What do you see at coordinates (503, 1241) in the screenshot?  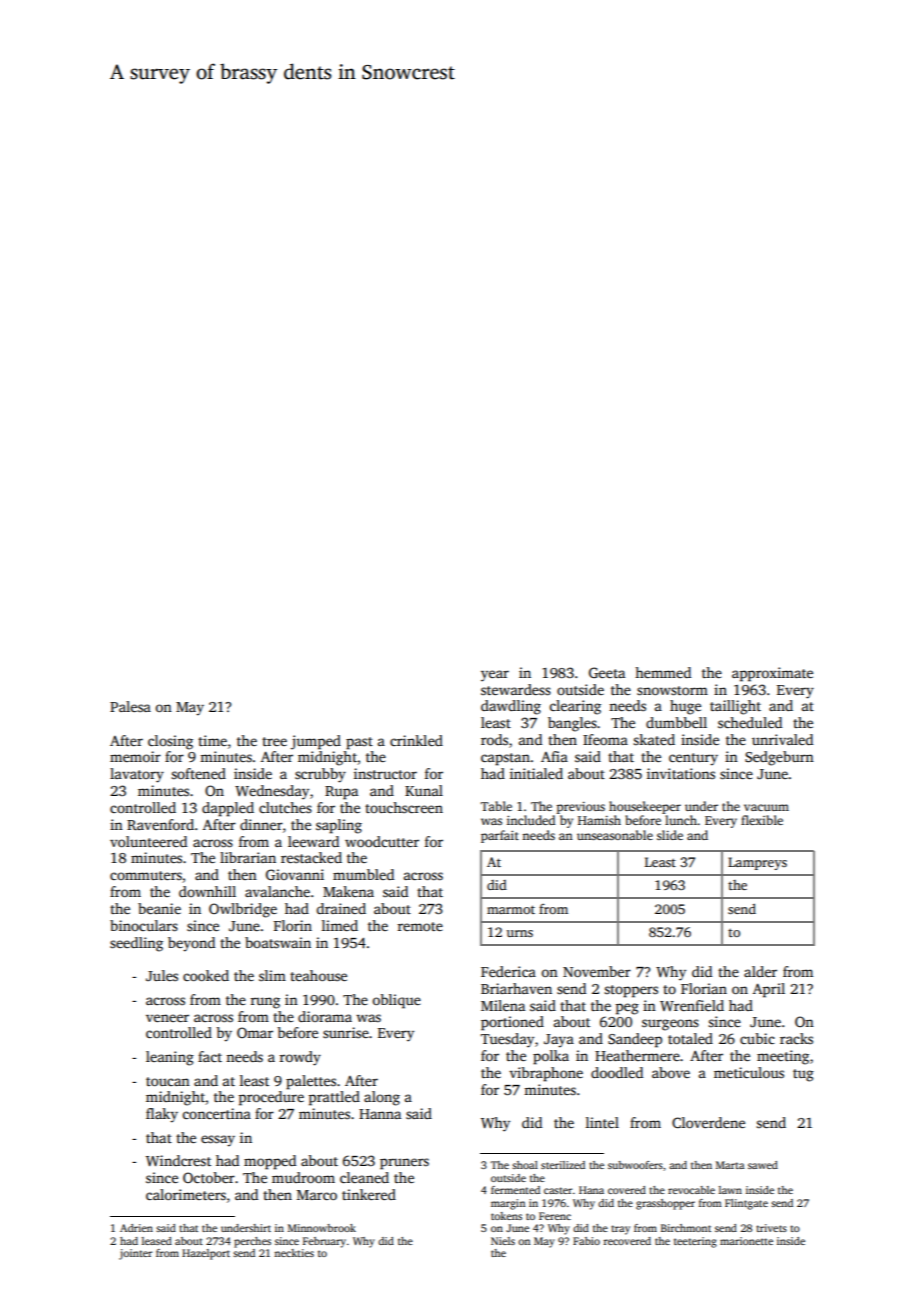 I see `Niels` at bounding box center [503, 1241].
